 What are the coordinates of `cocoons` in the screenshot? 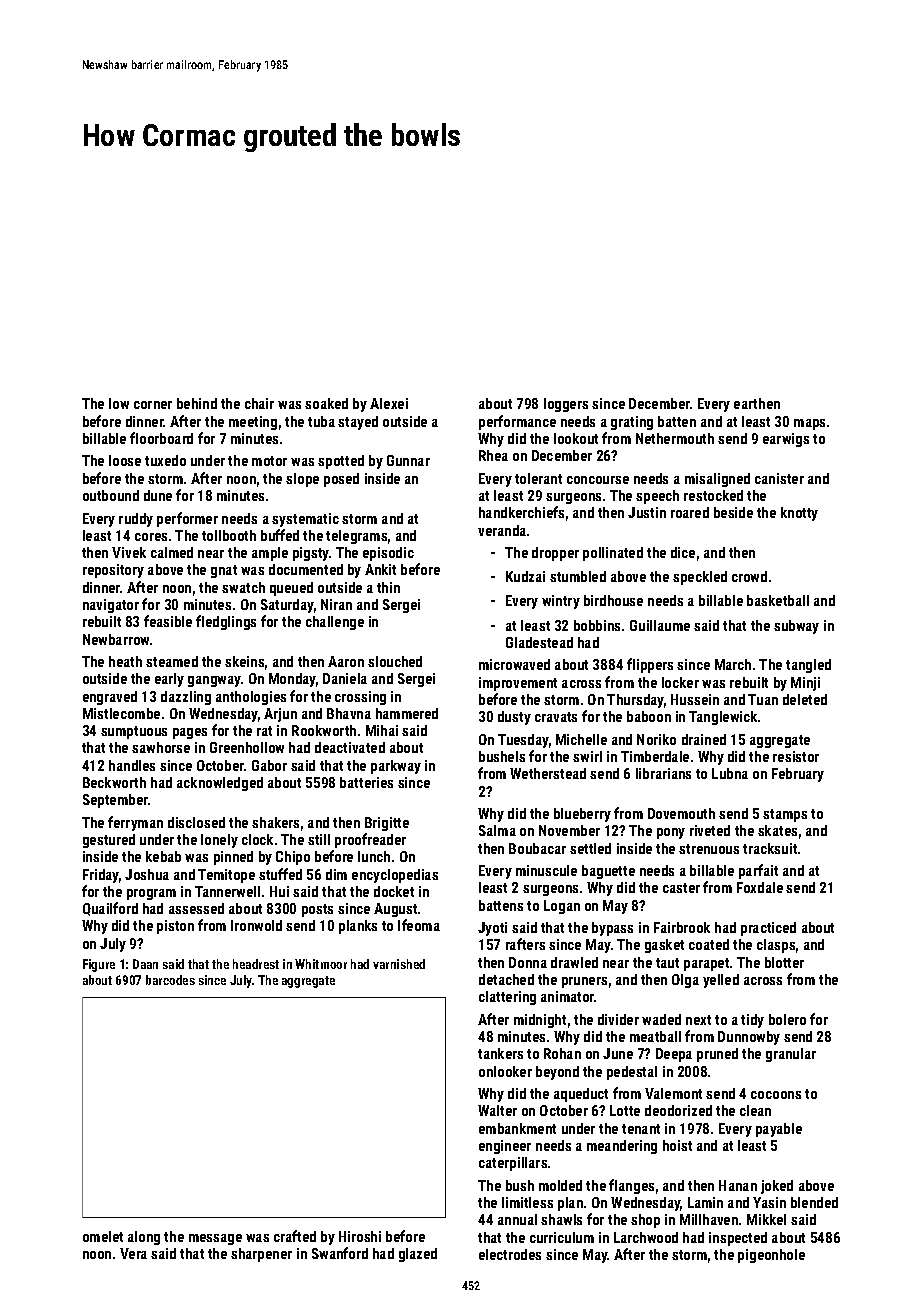 It's located at (776, 1095).
